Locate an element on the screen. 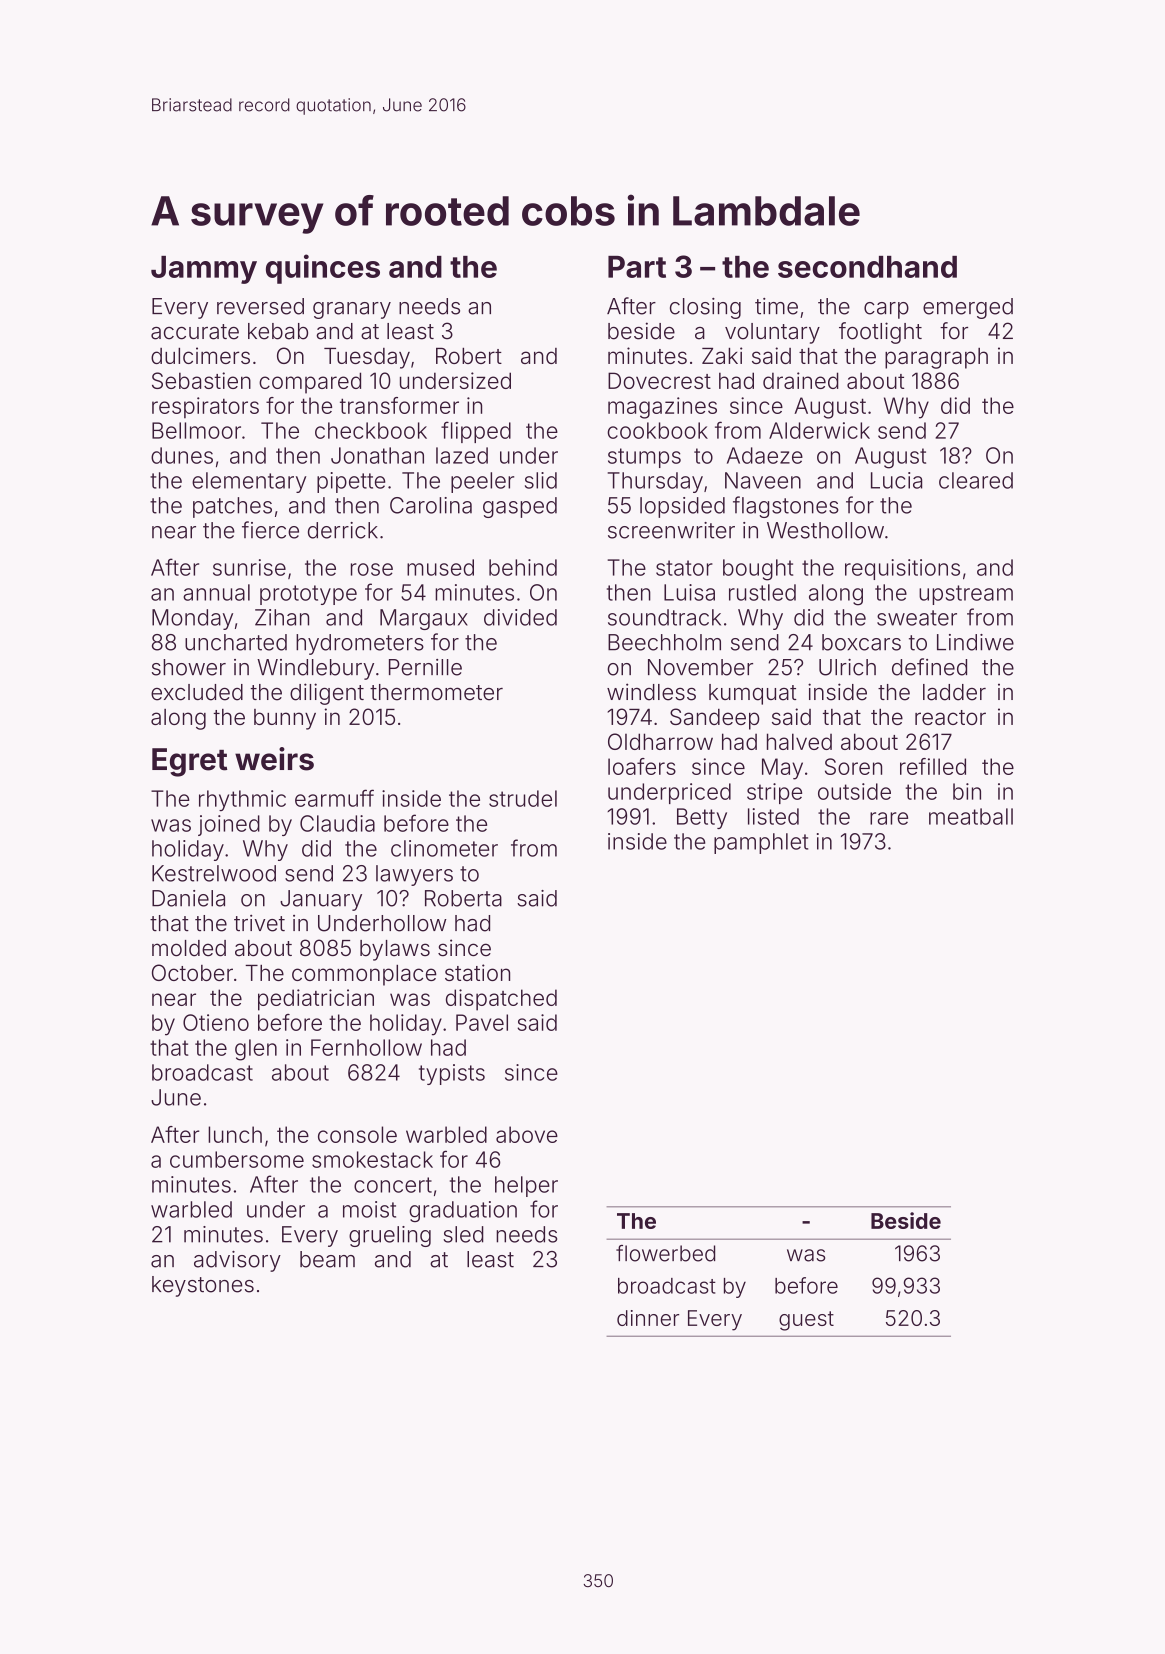 The image size is (1165, 1654). slid is located at coordinates (541, 480).
